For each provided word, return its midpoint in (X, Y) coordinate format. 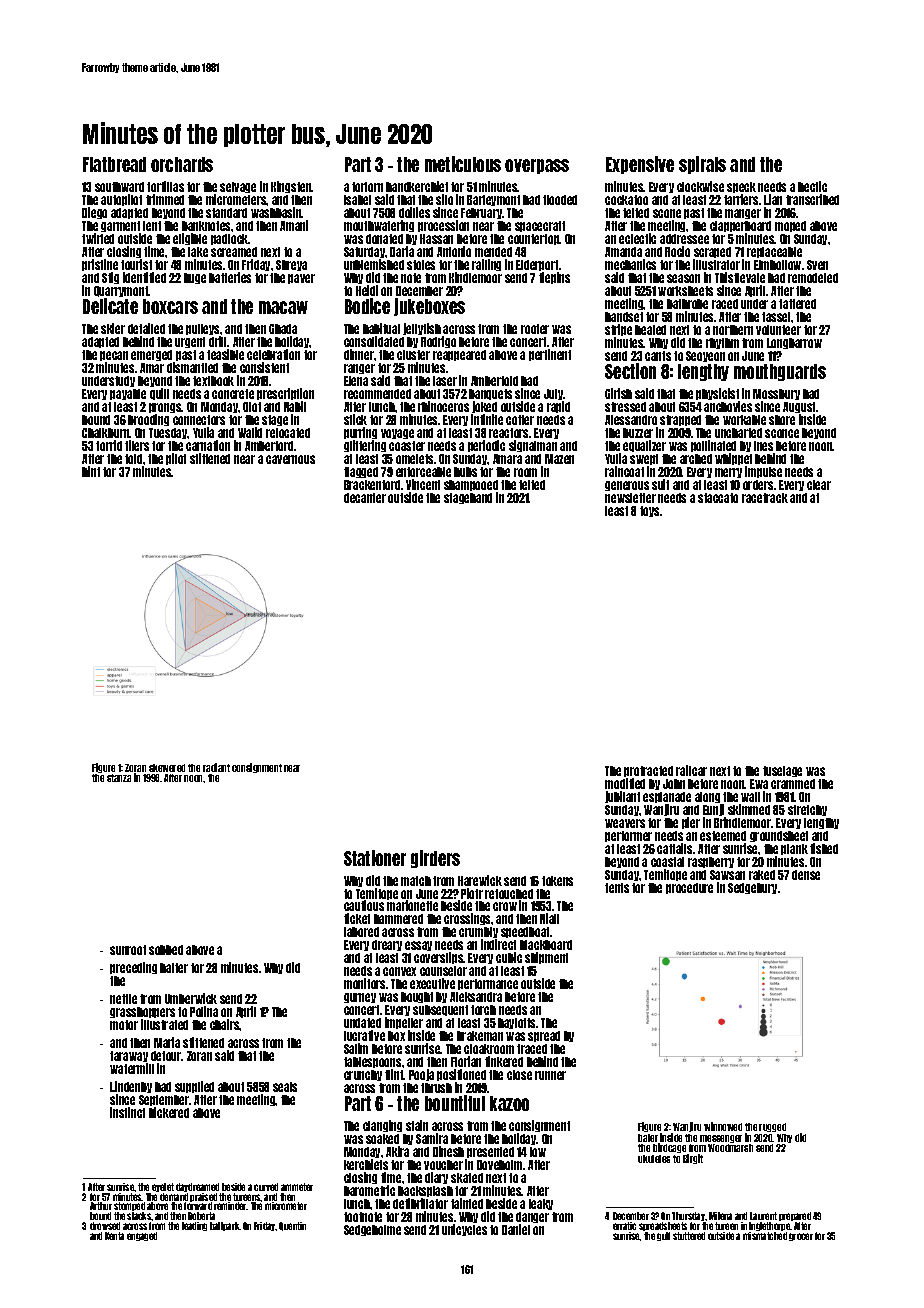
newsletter (630, 498)
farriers (741, 200)
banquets (490, 394)
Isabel (357, 200)
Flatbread (114, 164)
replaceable (774, 252)
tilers (137, 445)
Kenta (114, 1236)
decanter (365, 498)
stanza (119, 778)
